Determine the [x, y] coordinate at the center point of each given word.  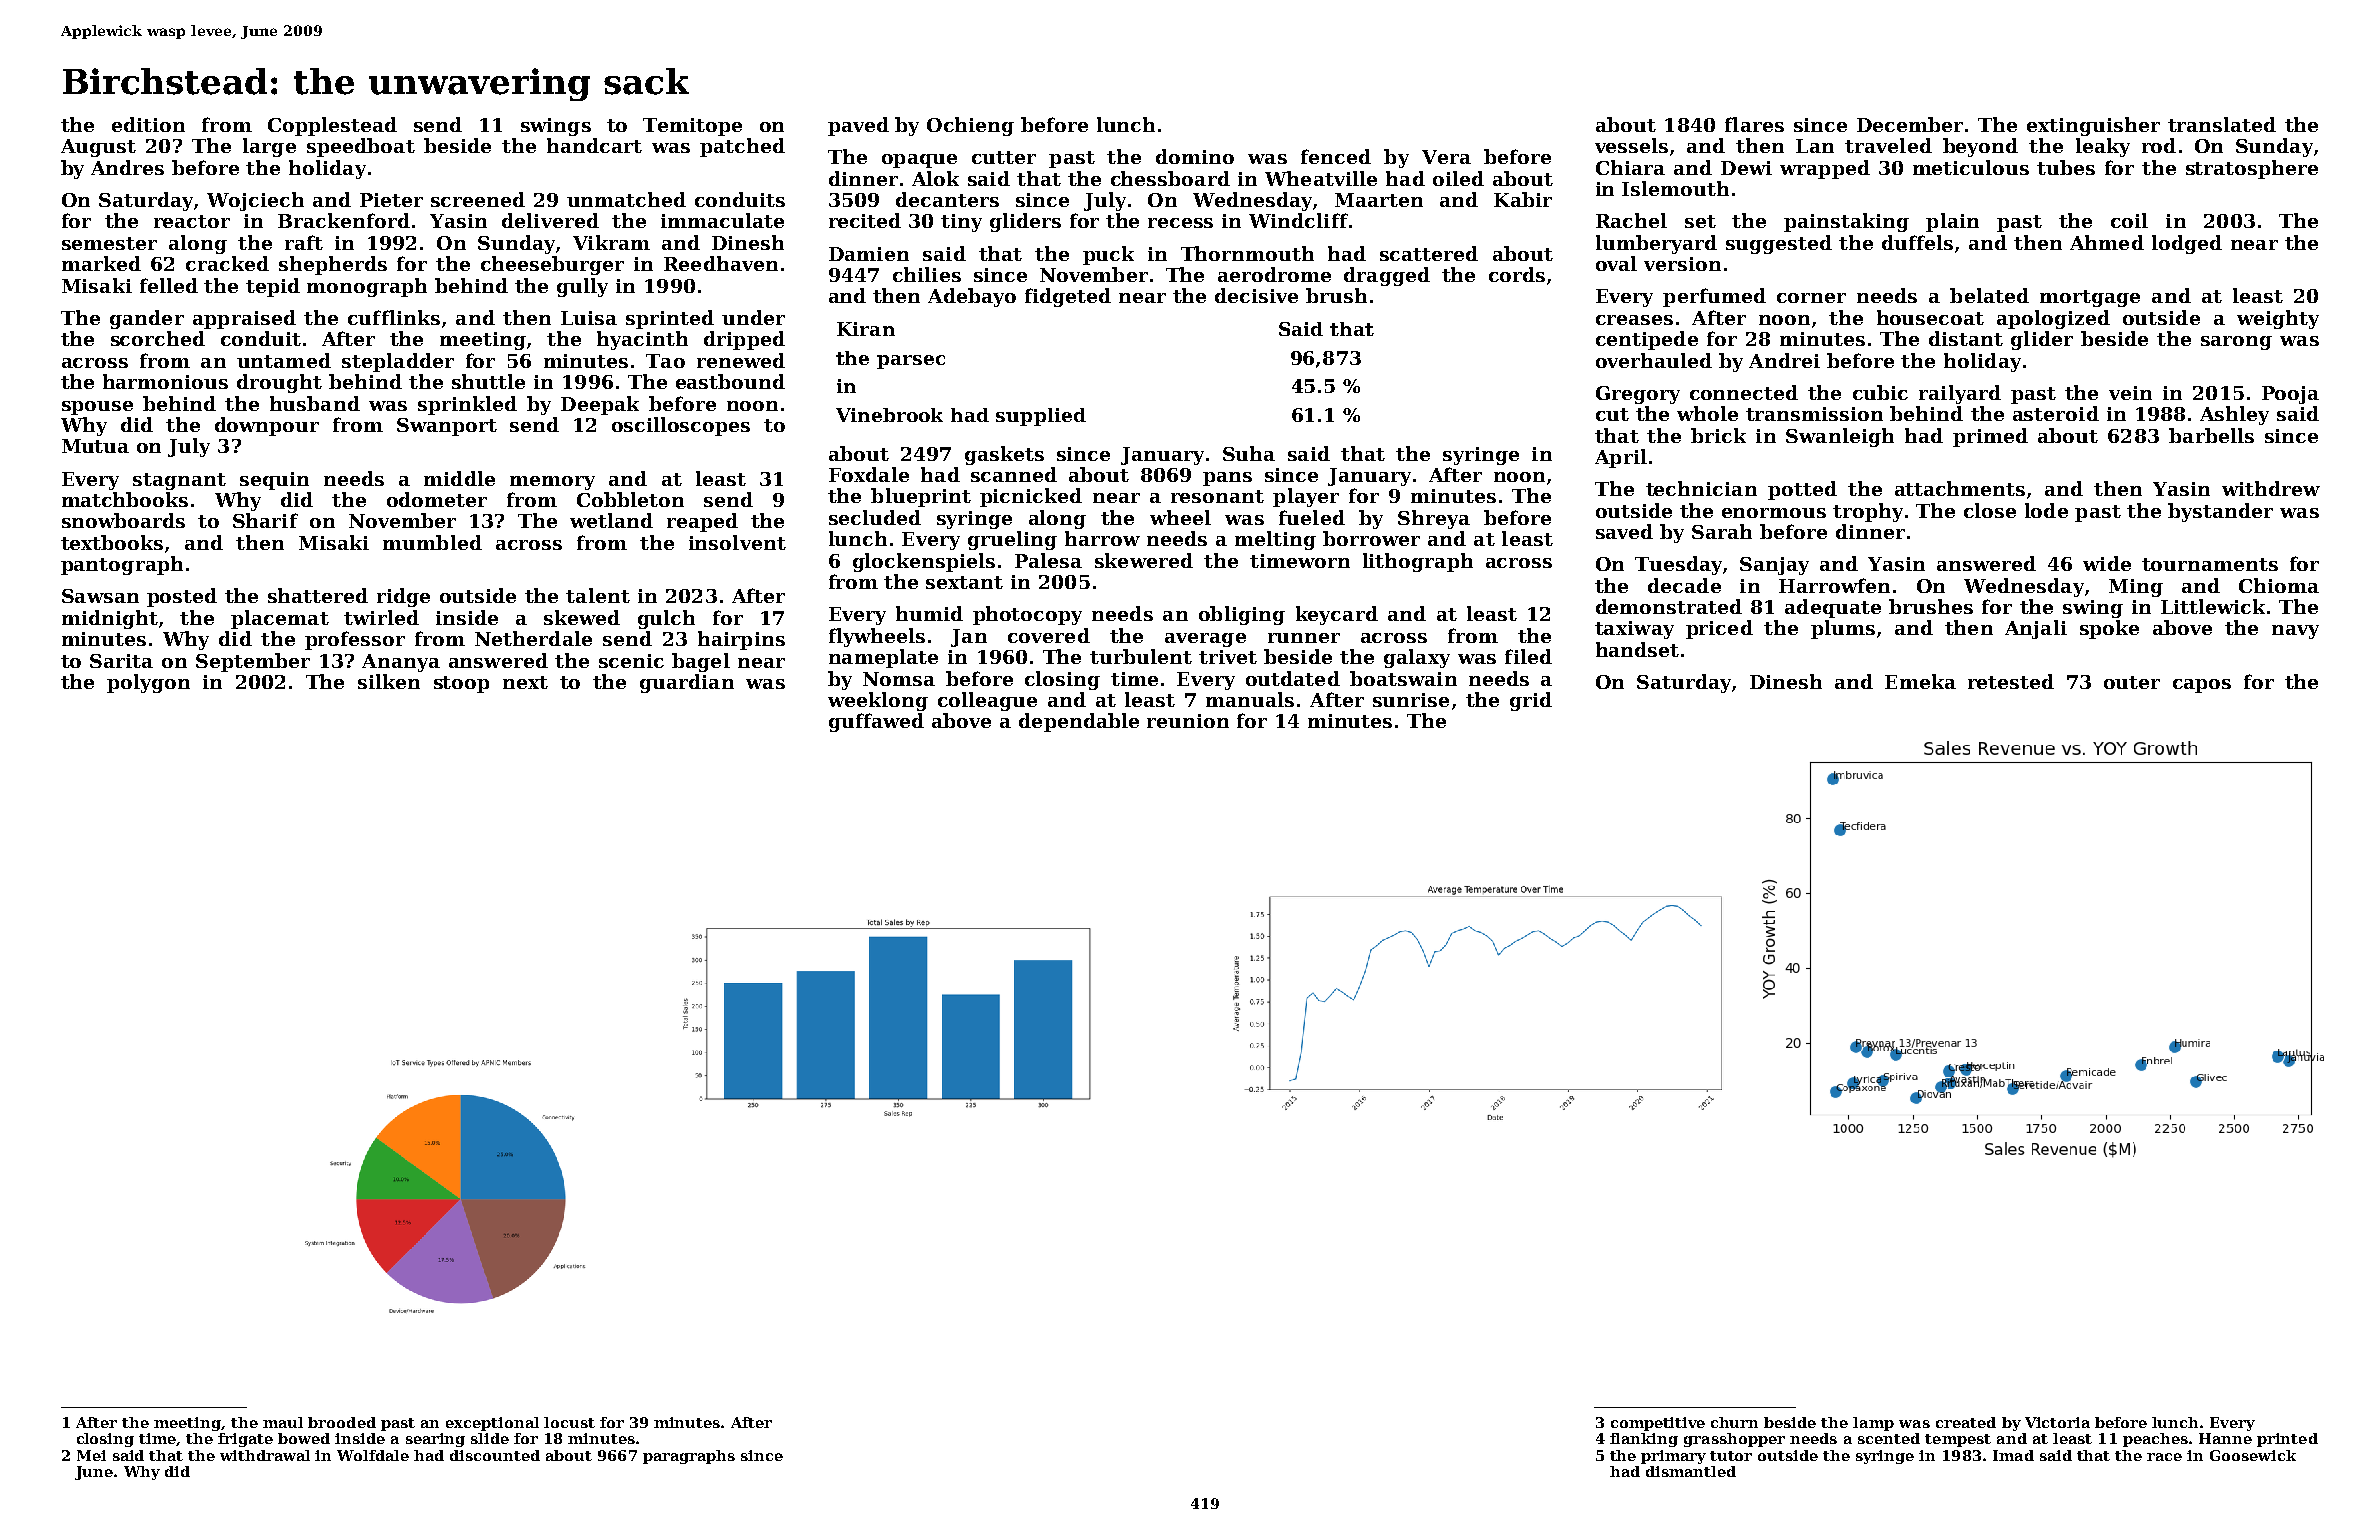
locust [569, 1422]
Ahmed [2107, 242]
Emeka [1920, 681]
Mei [91, 1455]
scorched [158, 338]
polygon [148, 683]
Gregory [1638, 395]
